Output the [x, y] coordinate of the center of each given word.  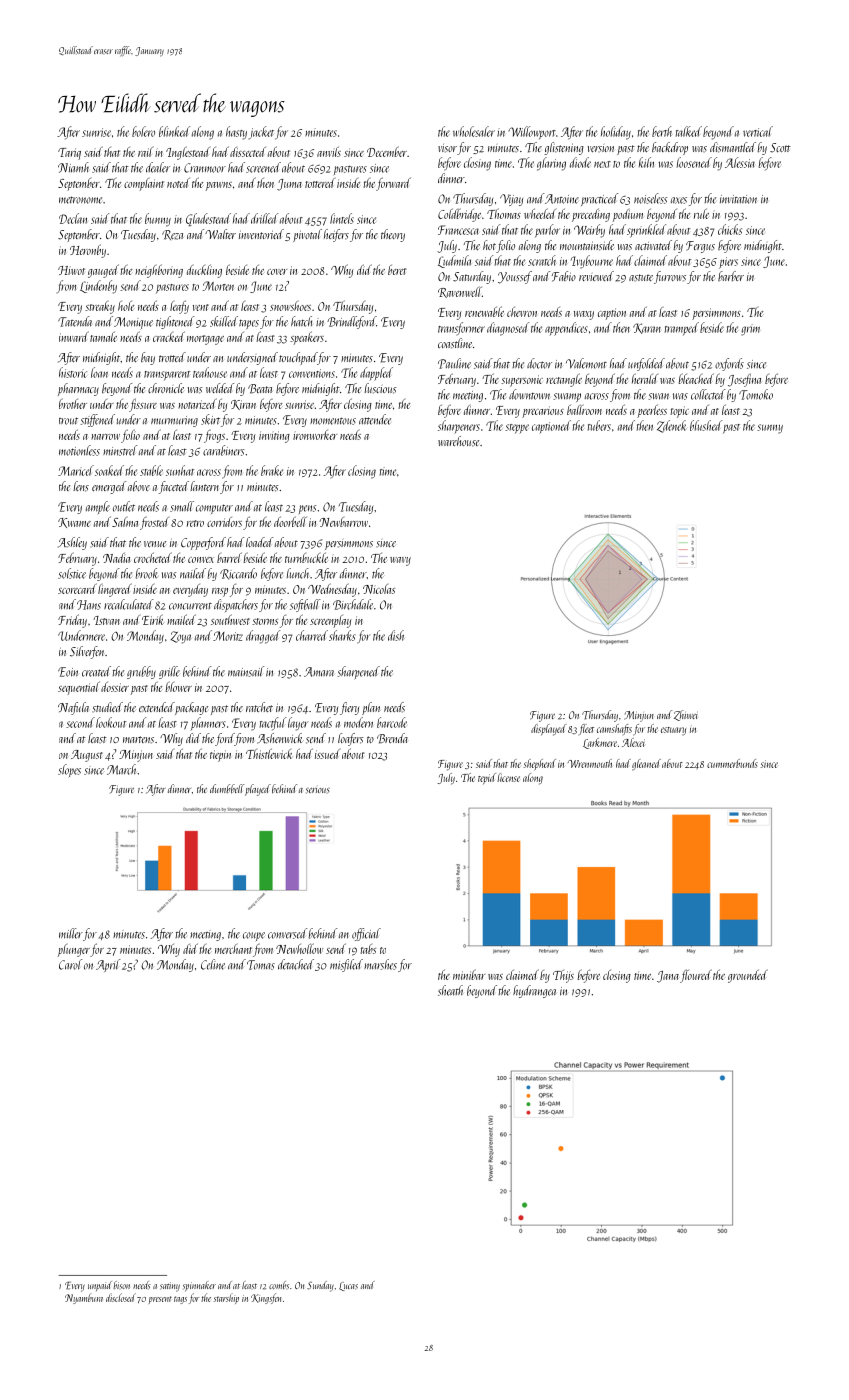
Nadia [116, 557]
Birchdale [353, 604]
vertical [758, 131]
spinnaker [199, 1286]
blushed [706, 425]
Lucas [348, 1286]
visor [447, 148]
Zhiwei [686, 715]
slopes [69, 770]
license [508, 777]
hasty [236, 133]
